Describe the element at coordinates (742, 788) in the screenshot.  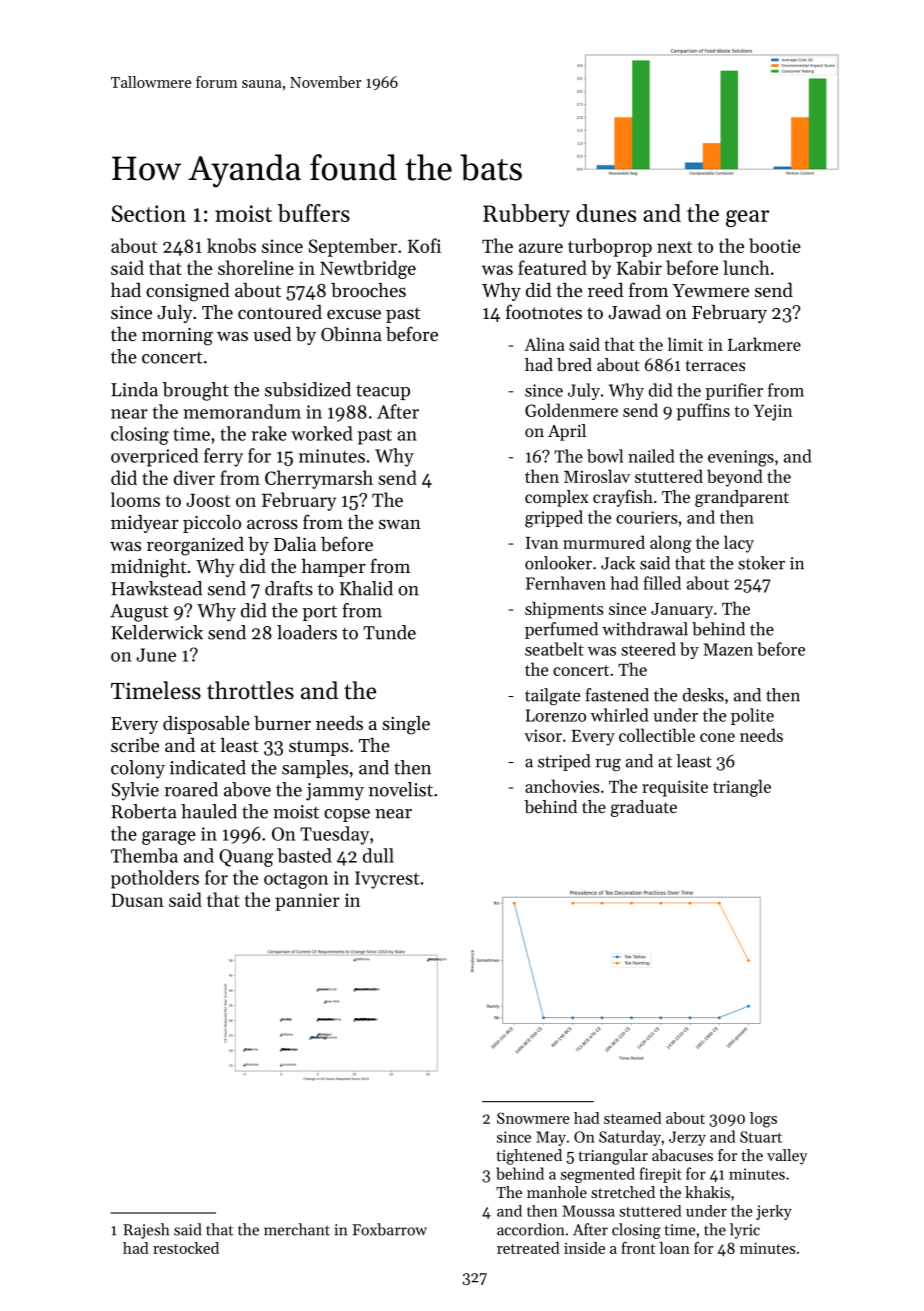
I see `triangle` at that location.
